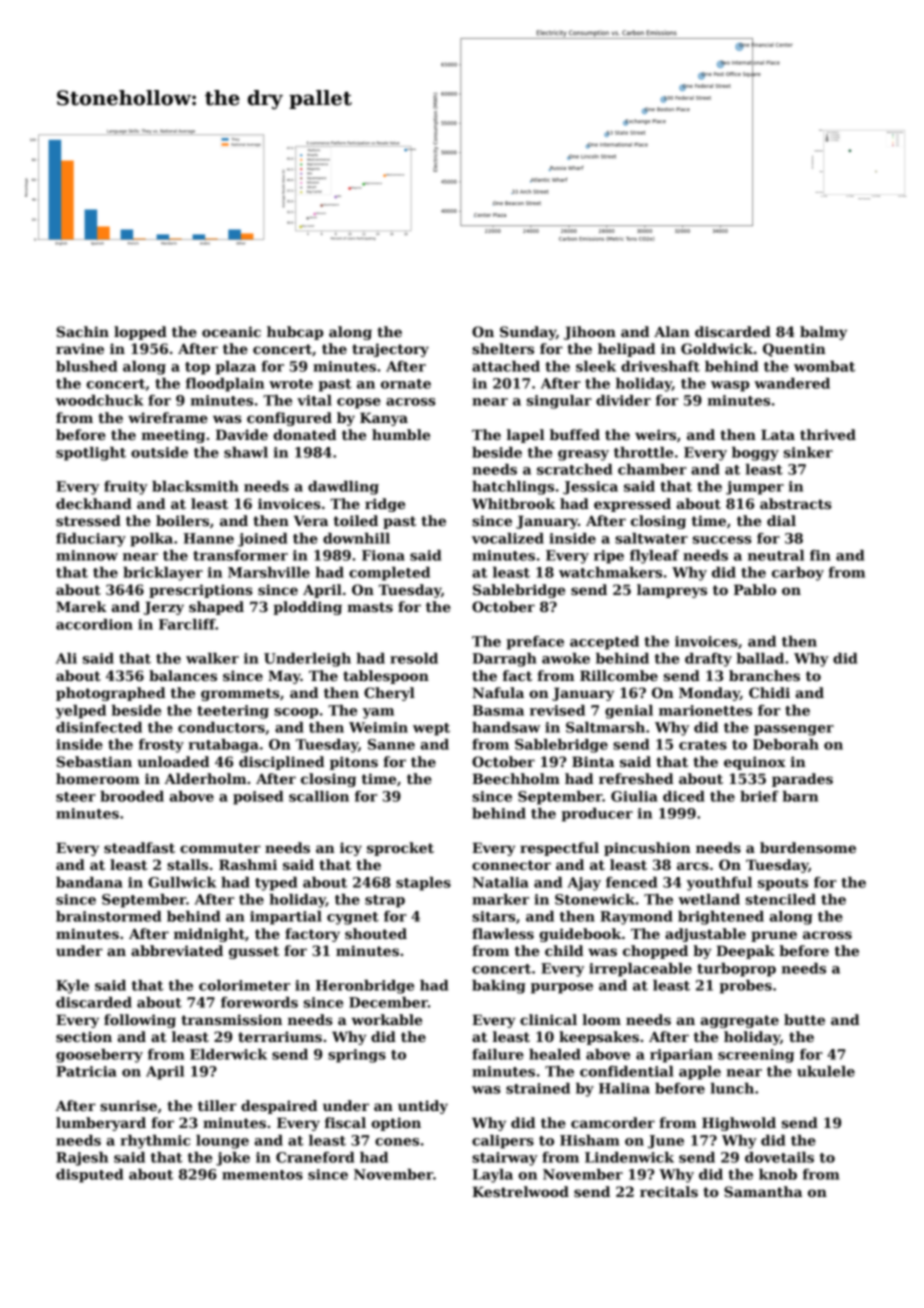 The height and width of the document is (1308, 924). I want to click on Layla, so click(492, 1176).
